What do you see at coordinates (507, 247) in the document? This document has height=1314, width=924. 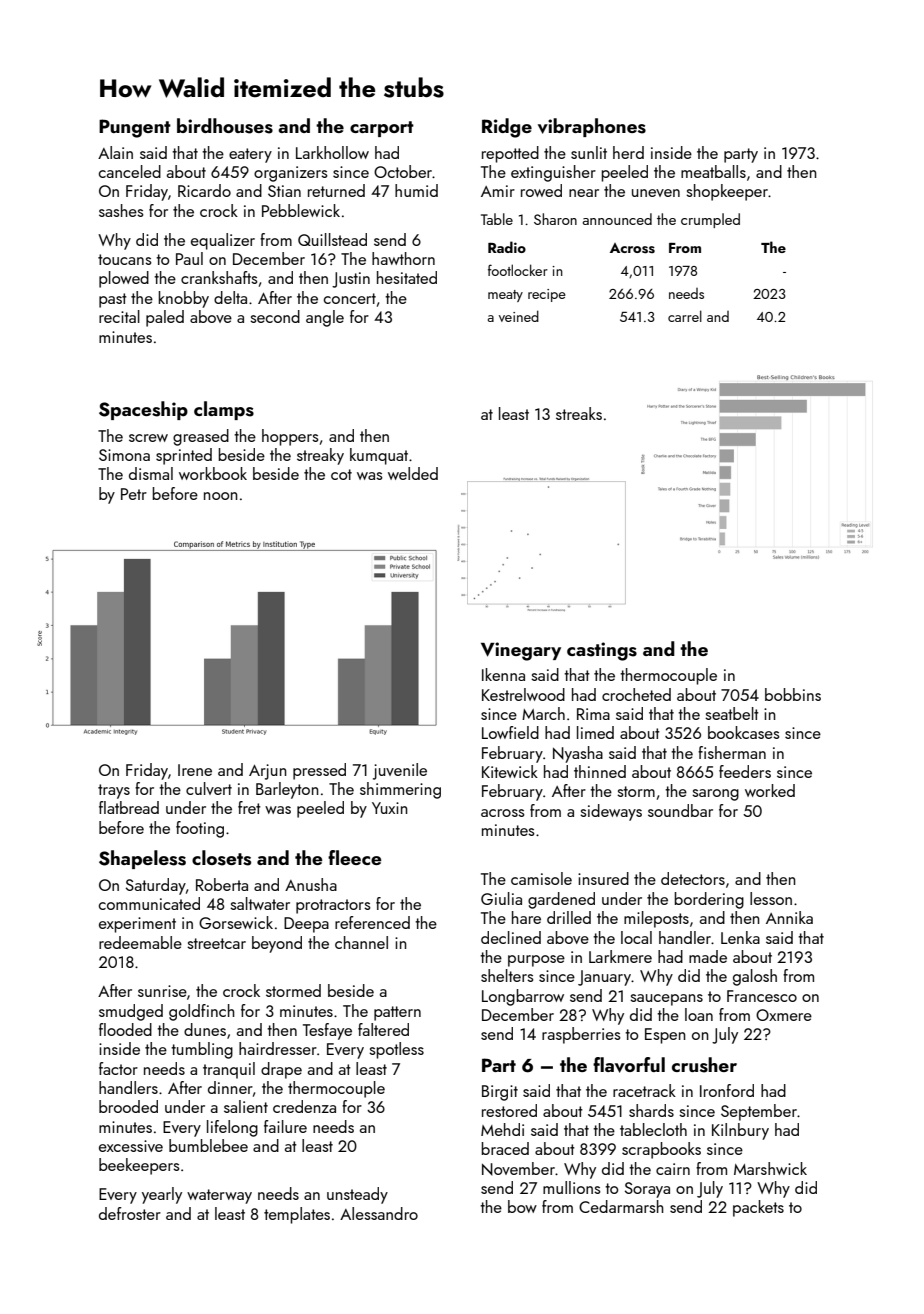 I see `Radio` at bounding box center [507, 247].
